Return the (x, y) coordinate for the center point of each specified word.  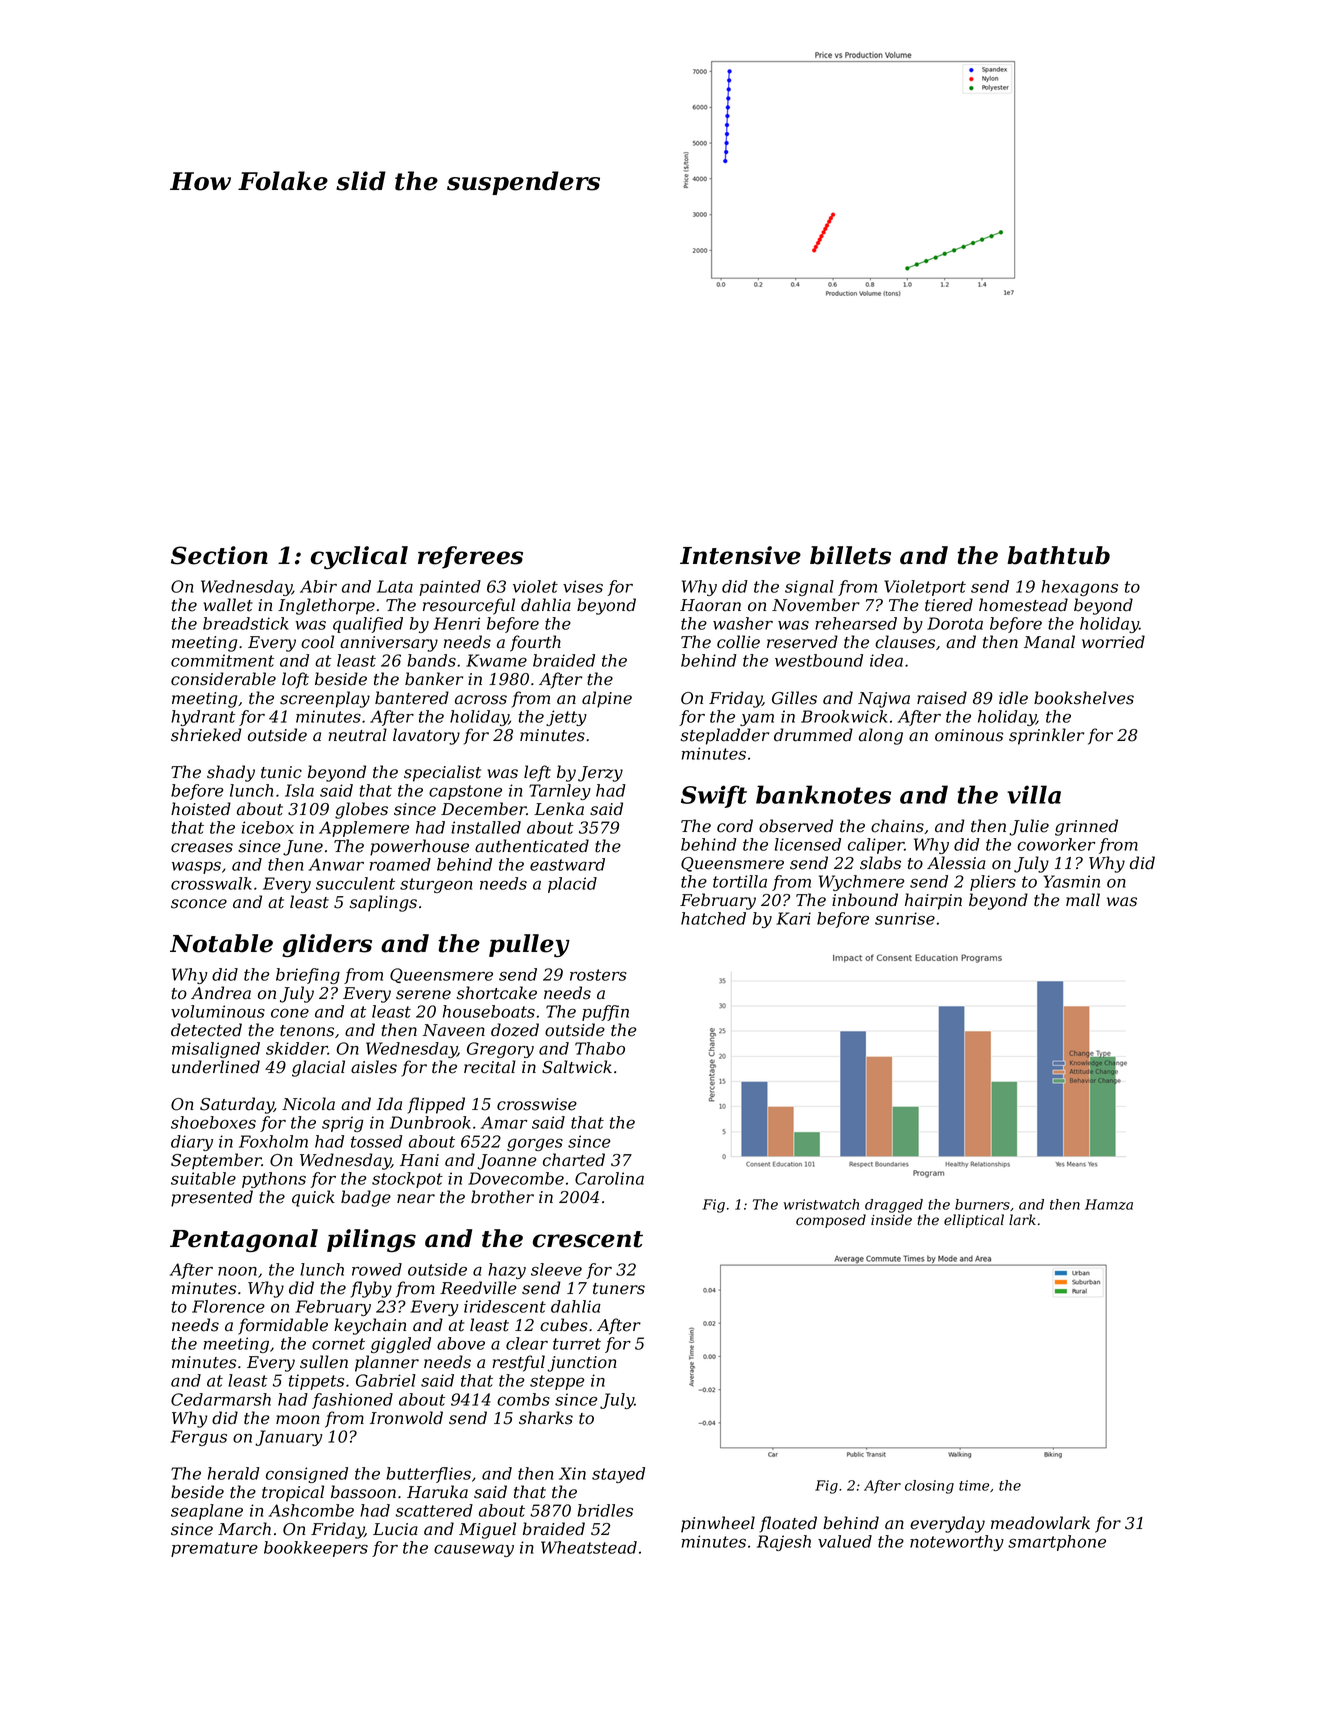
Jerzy (600, 774)
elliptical (974, 1221)
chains (897, 826)
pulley (529, 945)
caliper (876, 846)
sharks (546, 1418)
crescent (588, 1239)
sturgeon (436, 885)
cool (317, 642)
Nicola (308, 1104)
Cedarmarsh (221, 1399)
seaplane (207, 1512)
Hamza (1109, 1204)
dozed (515, 1030)
